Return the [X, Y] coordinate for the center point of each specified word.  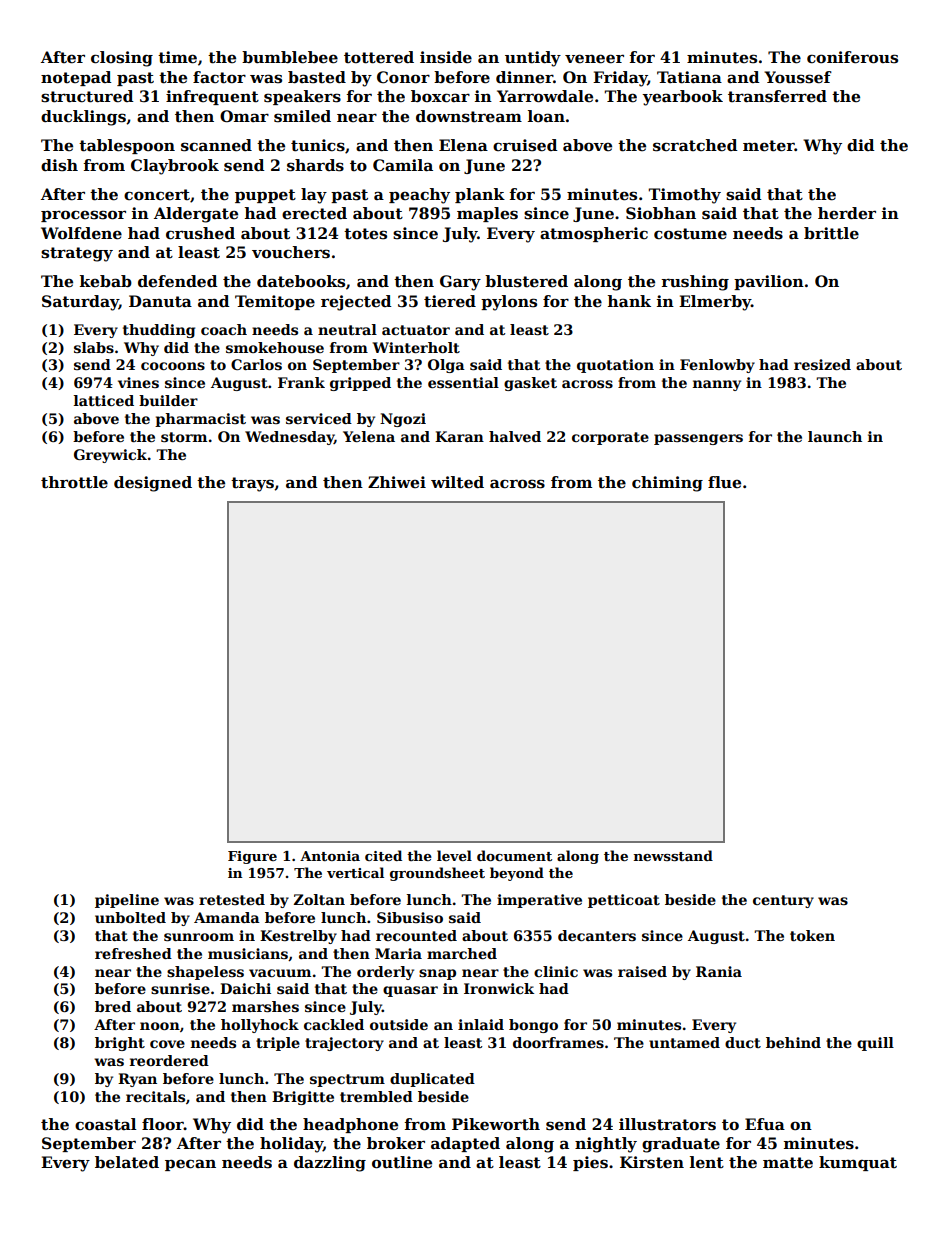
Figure [252, 857]
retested [232, 899]
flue [724, 482]
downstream [469, 116]
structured [87, 96]
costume [690, 234]
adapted [465, 1144]
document [514, 855]
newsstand [673, 855]
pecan [190, 1165]
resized [822, 364]
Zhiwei [397, 482]
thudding [159, 331]
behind [793, 1042]
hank [629, 301]
